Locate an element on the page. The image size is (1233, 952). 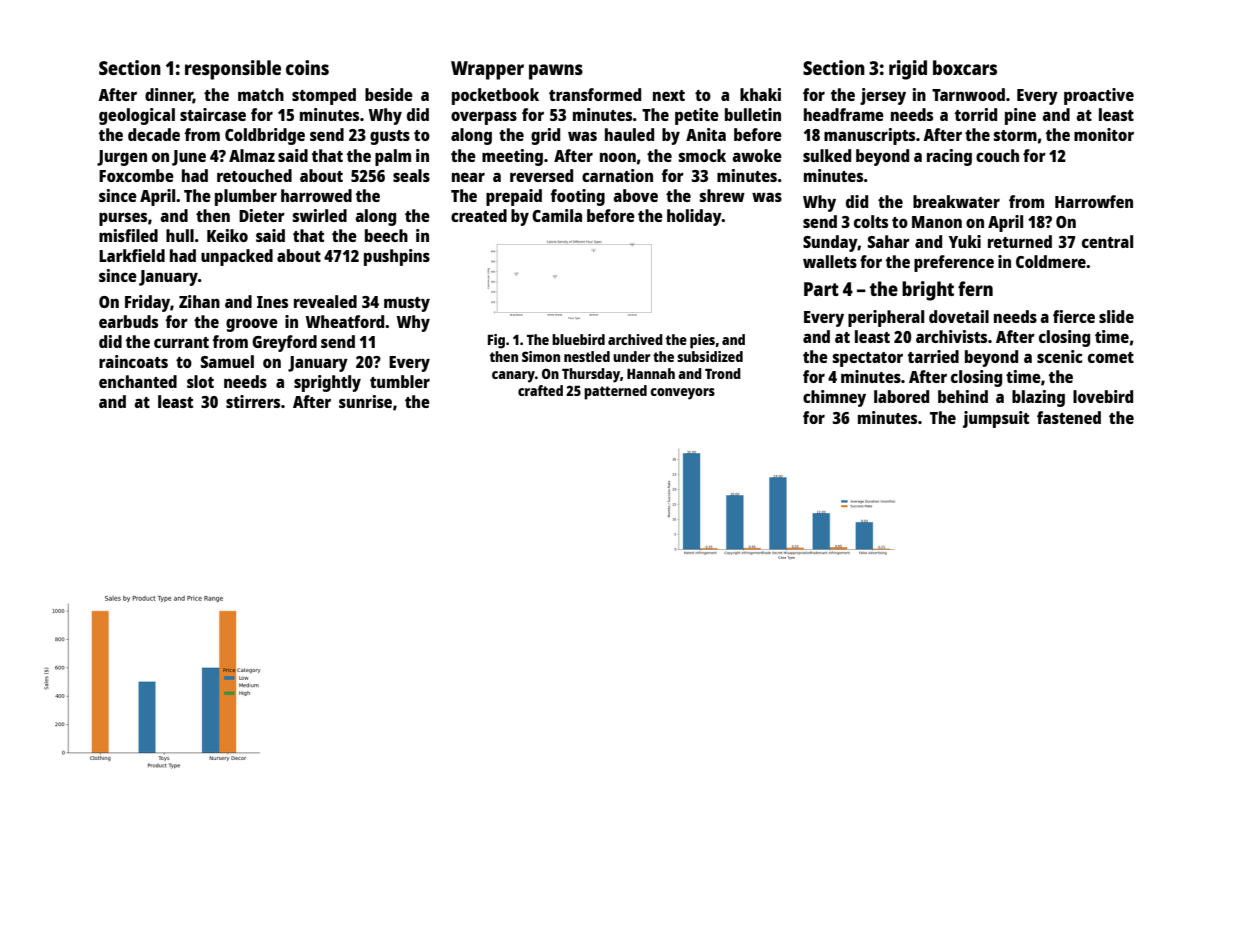
Camila is located at coordinates (557, 215).
